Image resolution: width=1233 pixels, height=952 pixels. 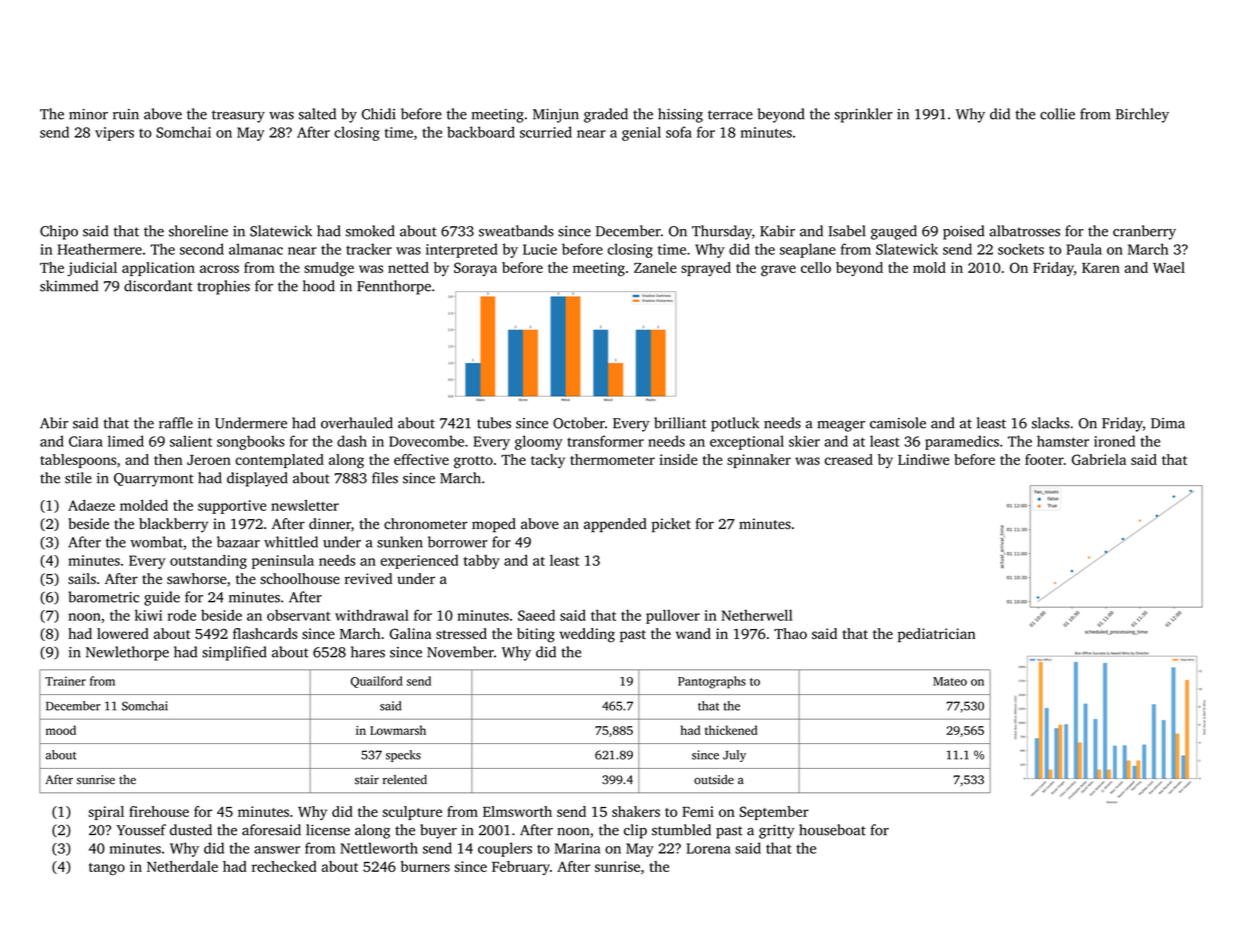 I want to click on picket, so click(x=671, y=525).
